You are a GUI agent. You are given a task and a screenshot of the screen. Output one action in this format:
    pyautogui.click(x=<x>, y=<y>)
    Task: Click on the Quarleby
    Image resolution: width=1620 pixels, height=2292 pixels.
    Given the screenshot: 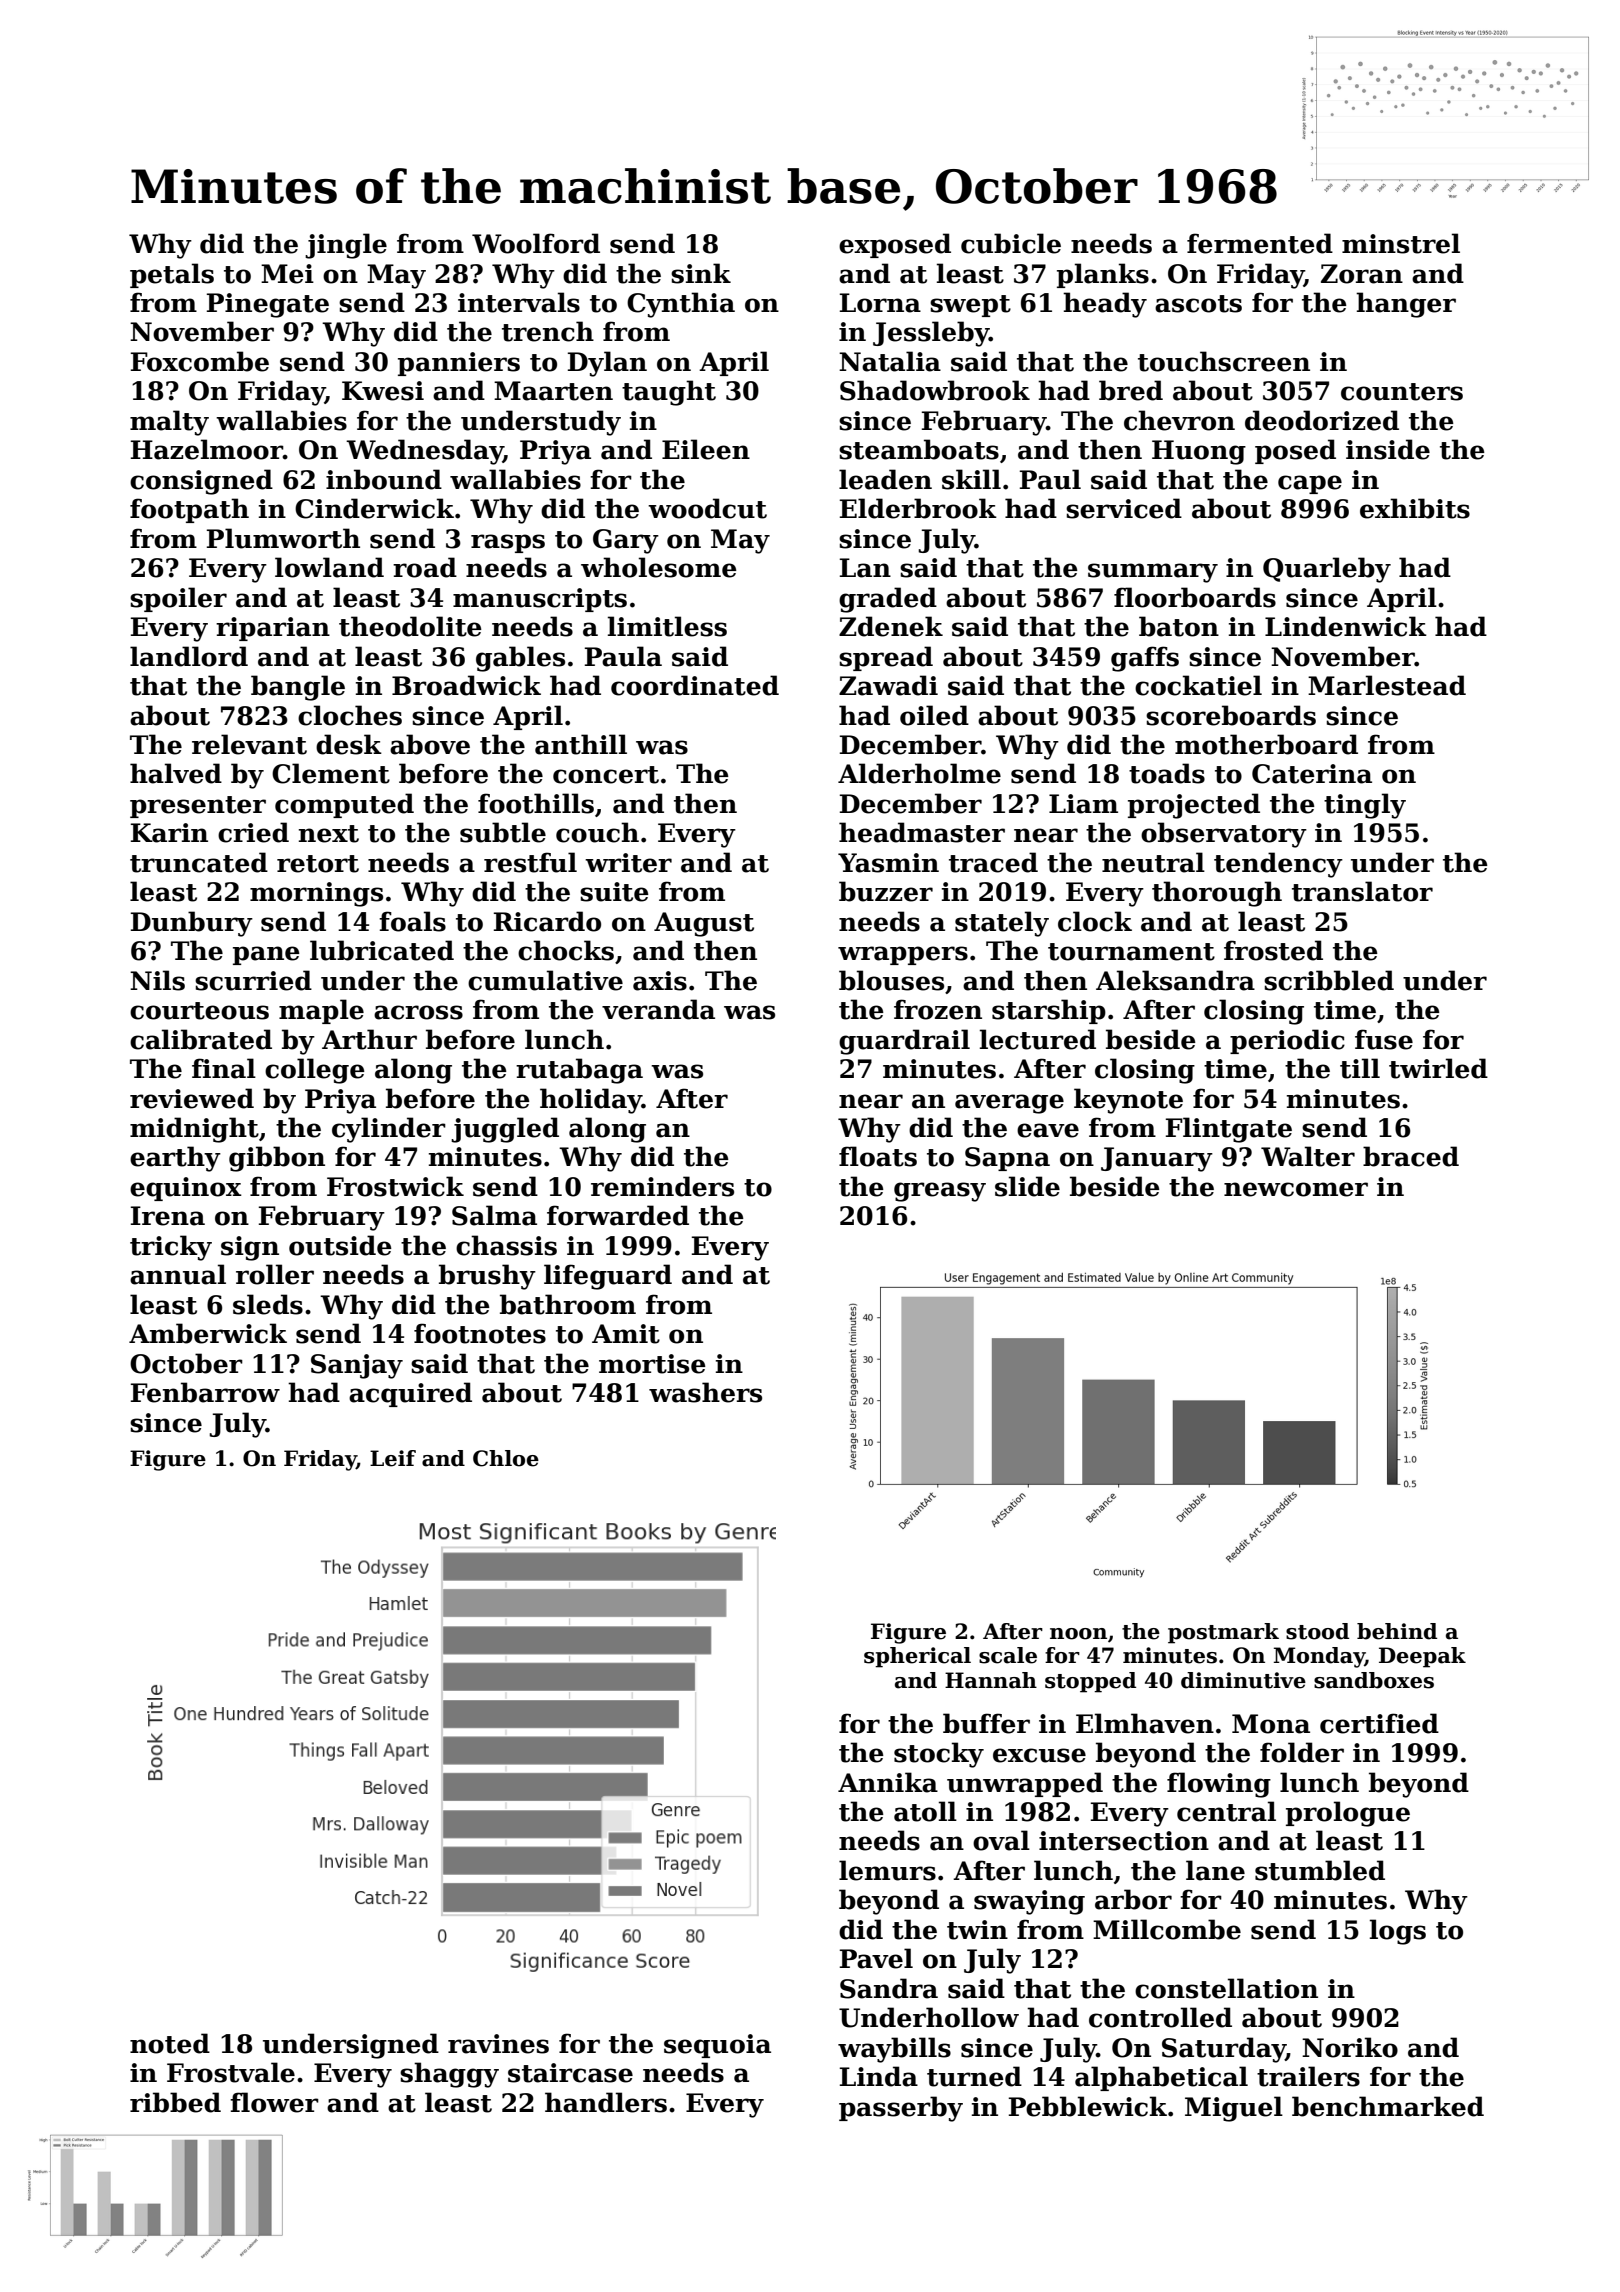 What is the action you would take?
    pyautogui.click(x=1327, y=570)
